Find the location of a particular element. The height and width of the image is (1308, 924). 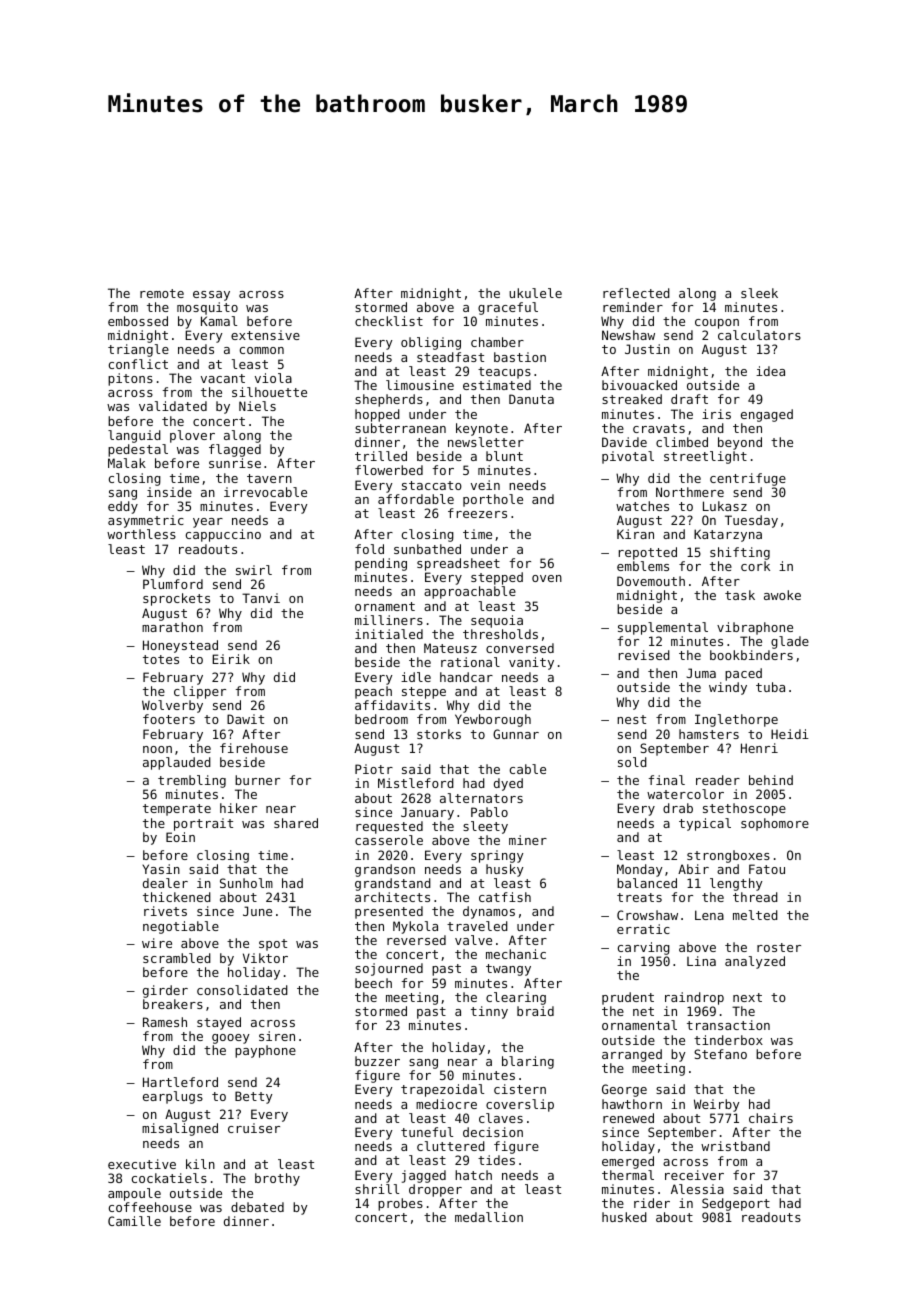

nest is located at coordinates (631, 719).
